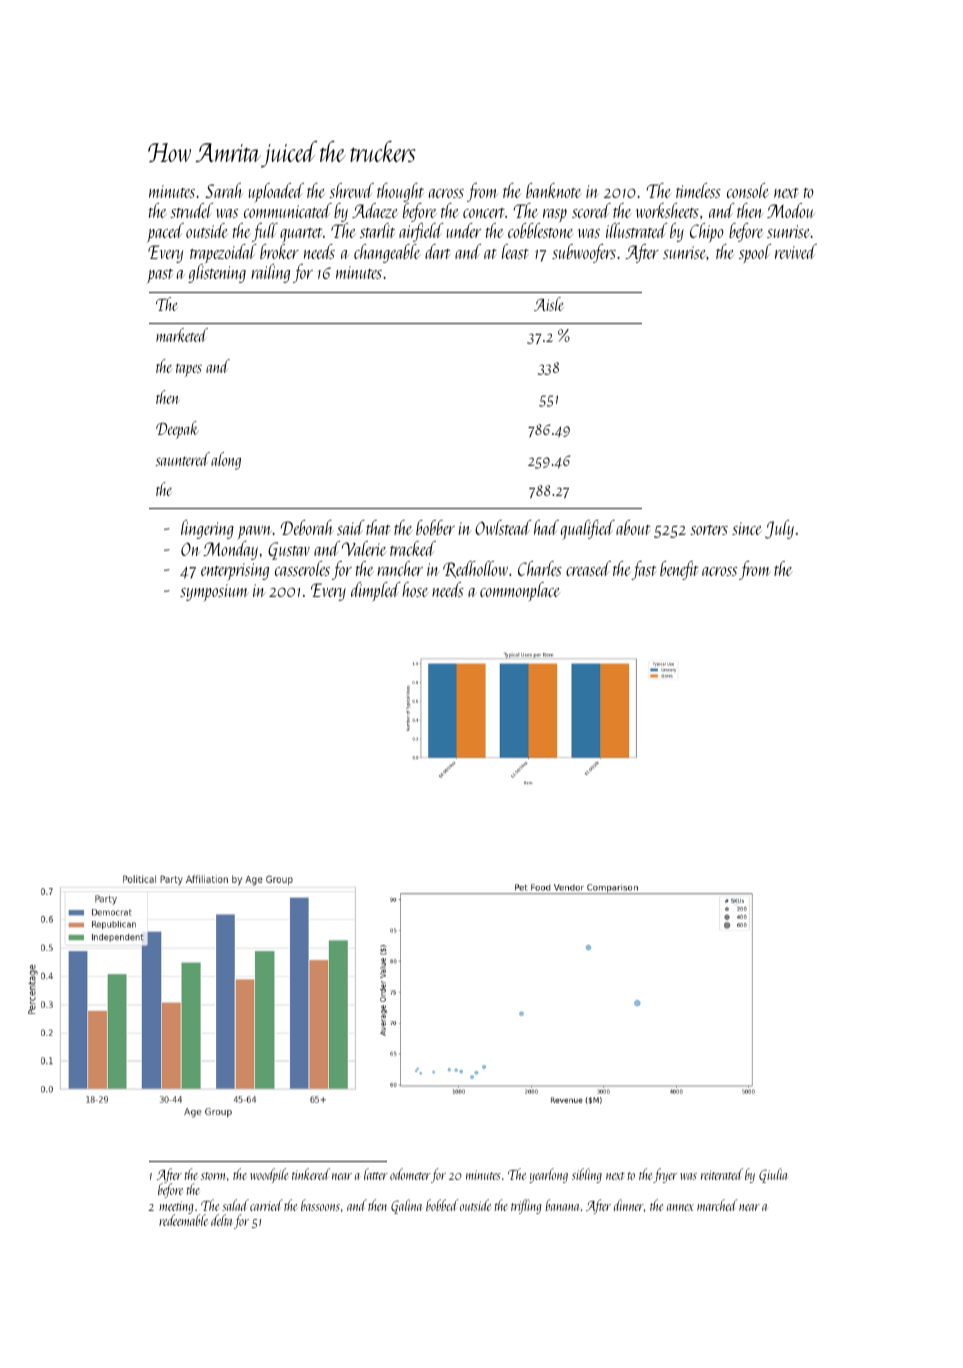 Image resolution: width=963 pixels, height=1368 pixels. What do you see at coordinates (311, 1174) in the page?
I see `tinkered` at bounding box center [311, 1174].
